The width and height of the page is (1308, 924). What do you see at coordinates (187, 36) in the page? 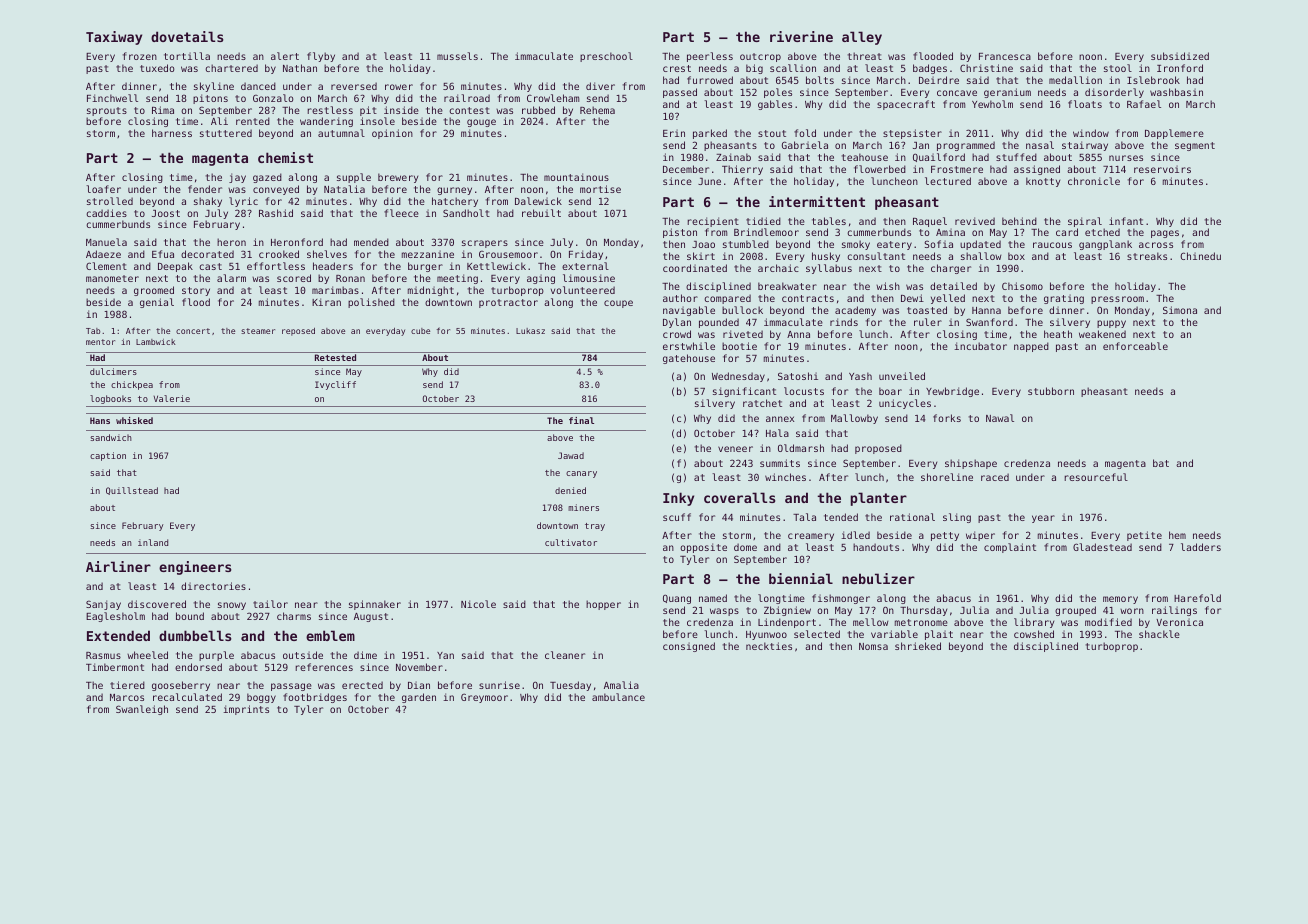
I see `dovetails` at bounding box center [187, 36].
